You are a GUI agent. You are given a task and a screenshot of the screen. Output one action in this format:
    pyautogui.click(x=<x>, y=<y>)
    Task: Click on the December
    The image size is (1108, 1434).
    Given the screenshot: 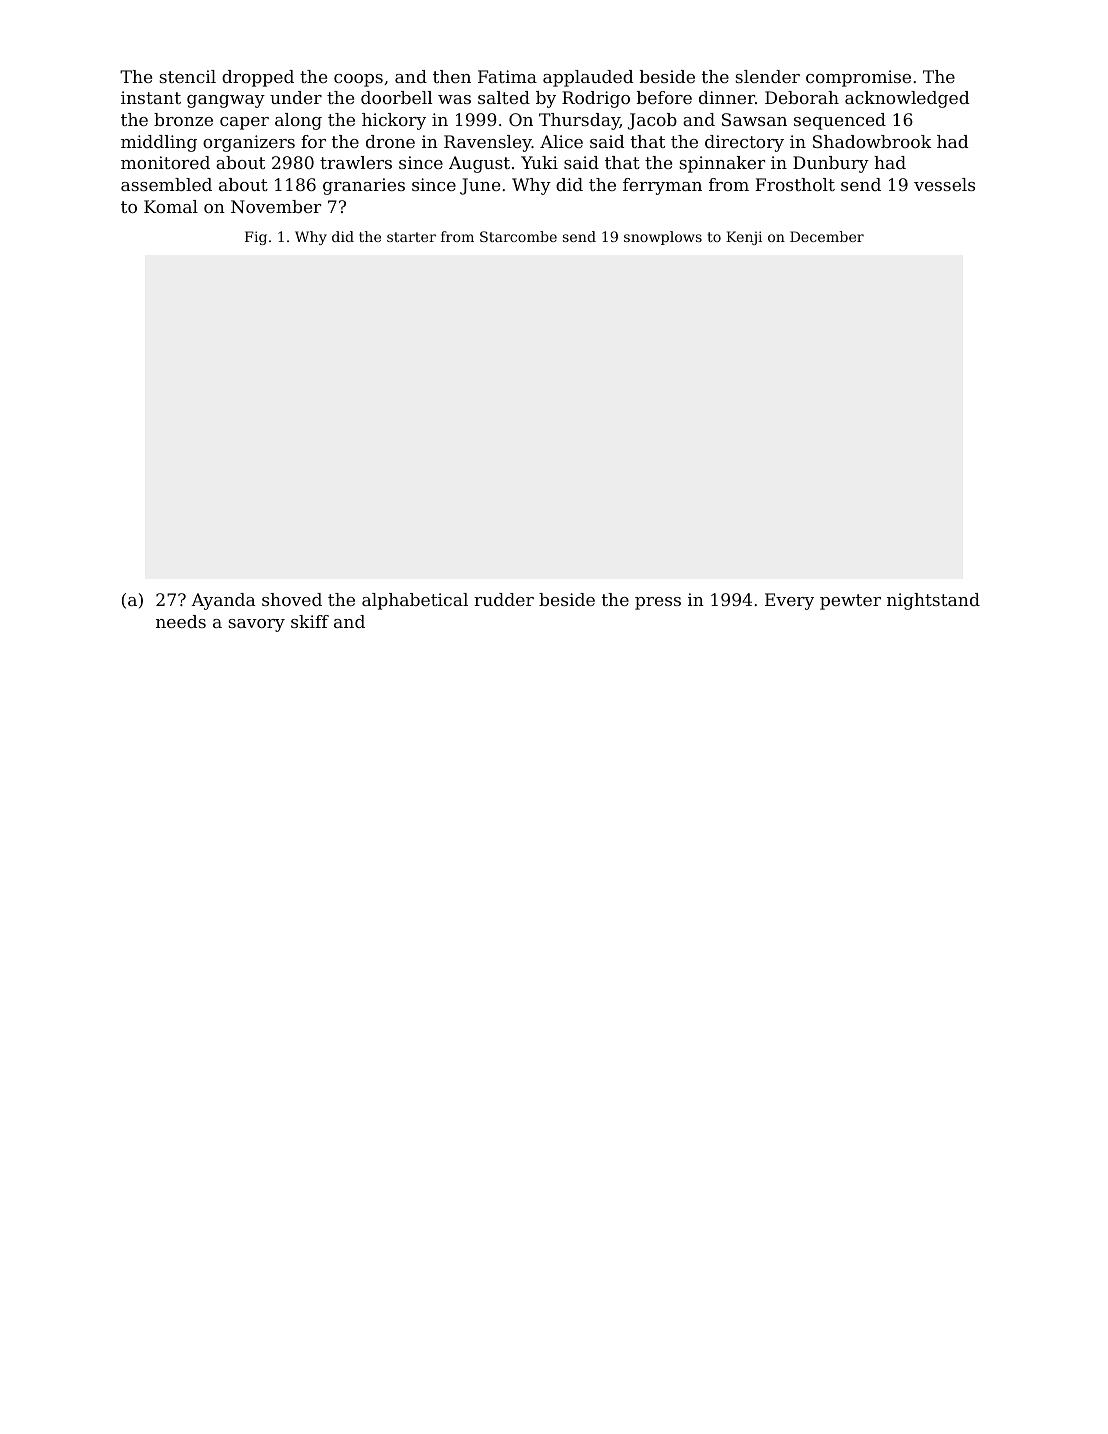 What is the action you would take?
    pyautogui.click(x=827, y=236)
